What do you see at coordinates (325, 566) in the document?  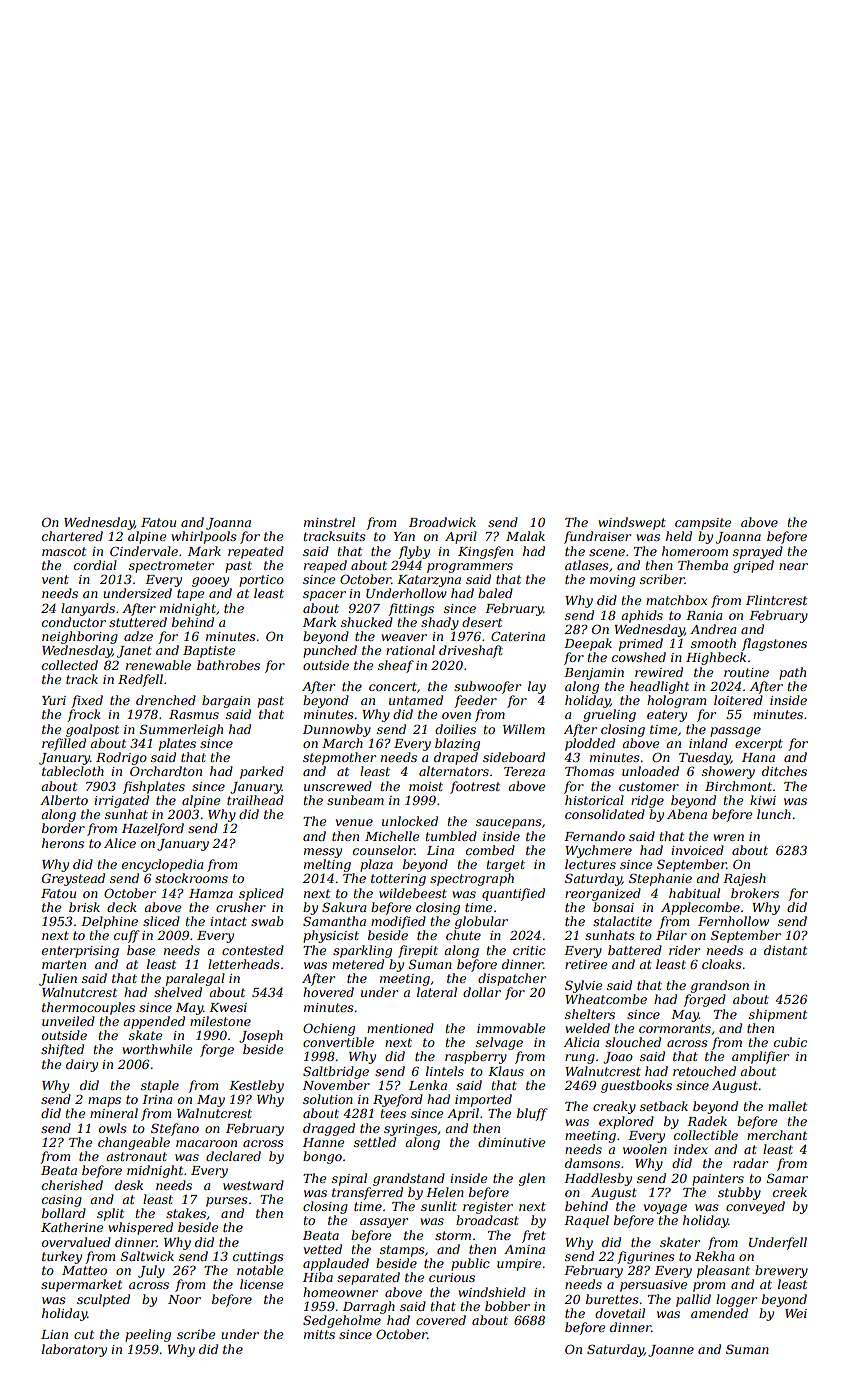 I see `reaped` at bounding box center [325, 566].
